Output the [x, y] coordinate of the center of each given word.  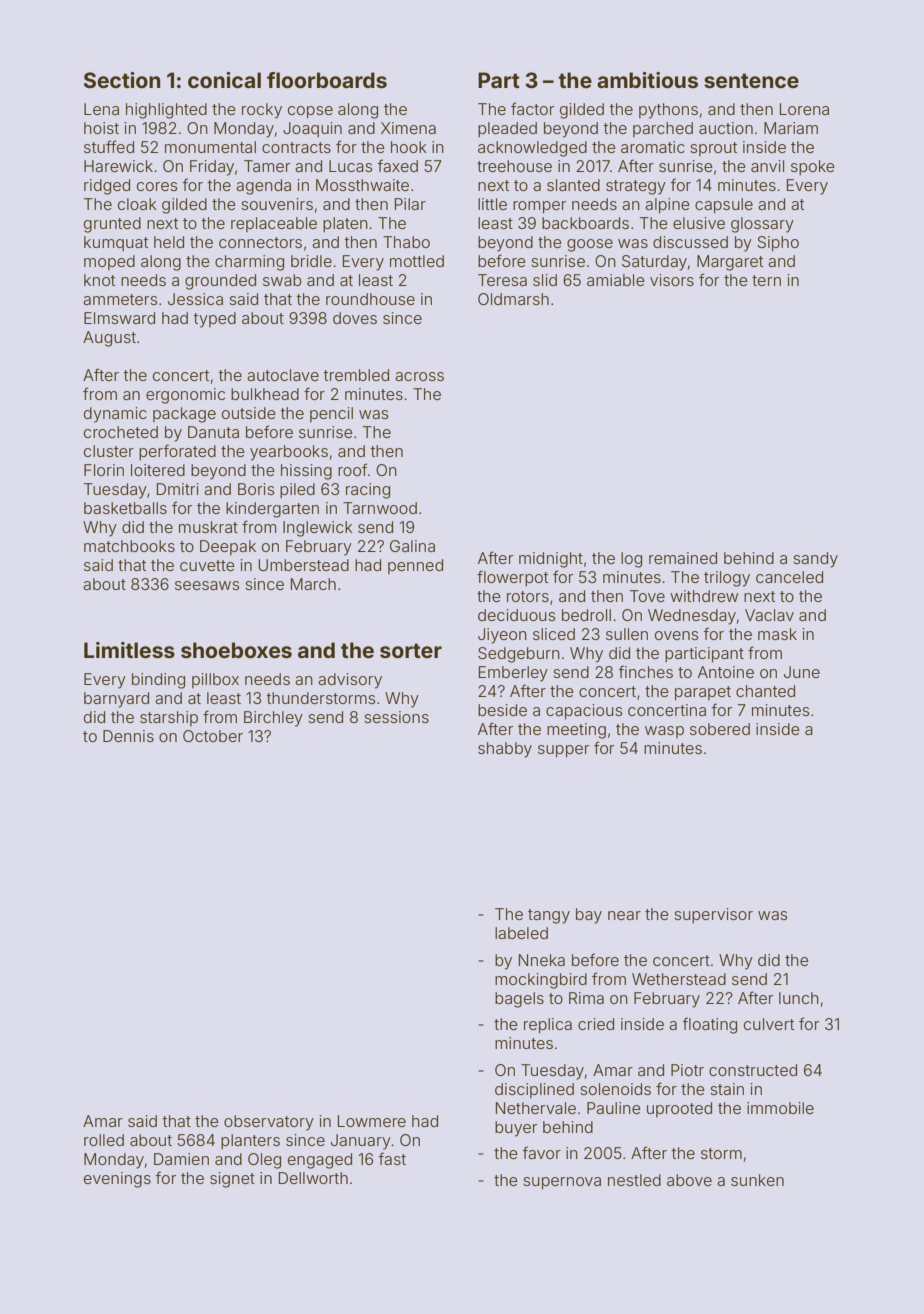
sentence [751, 80]
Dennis [128, 736]
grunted [112, 225]
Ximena [408, 128]
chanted [765, 691]
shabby [505, 750]
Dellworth [313, 1178]
